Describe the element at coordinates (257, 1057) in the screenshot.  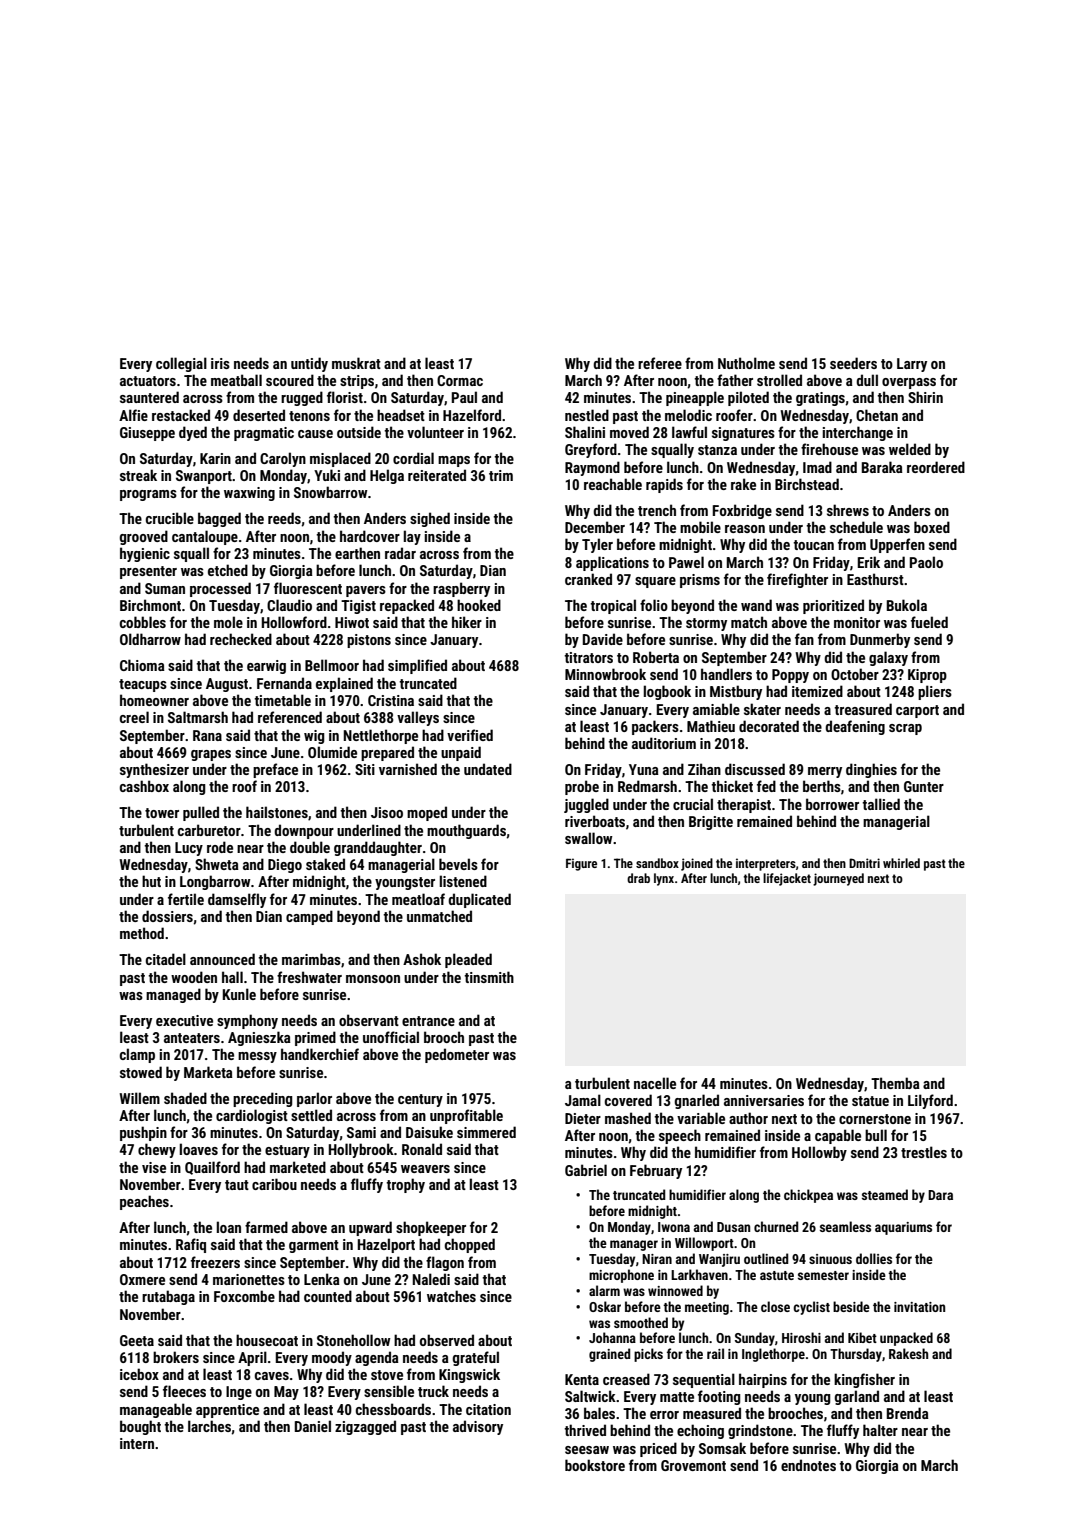
I see `messy` at that location.
